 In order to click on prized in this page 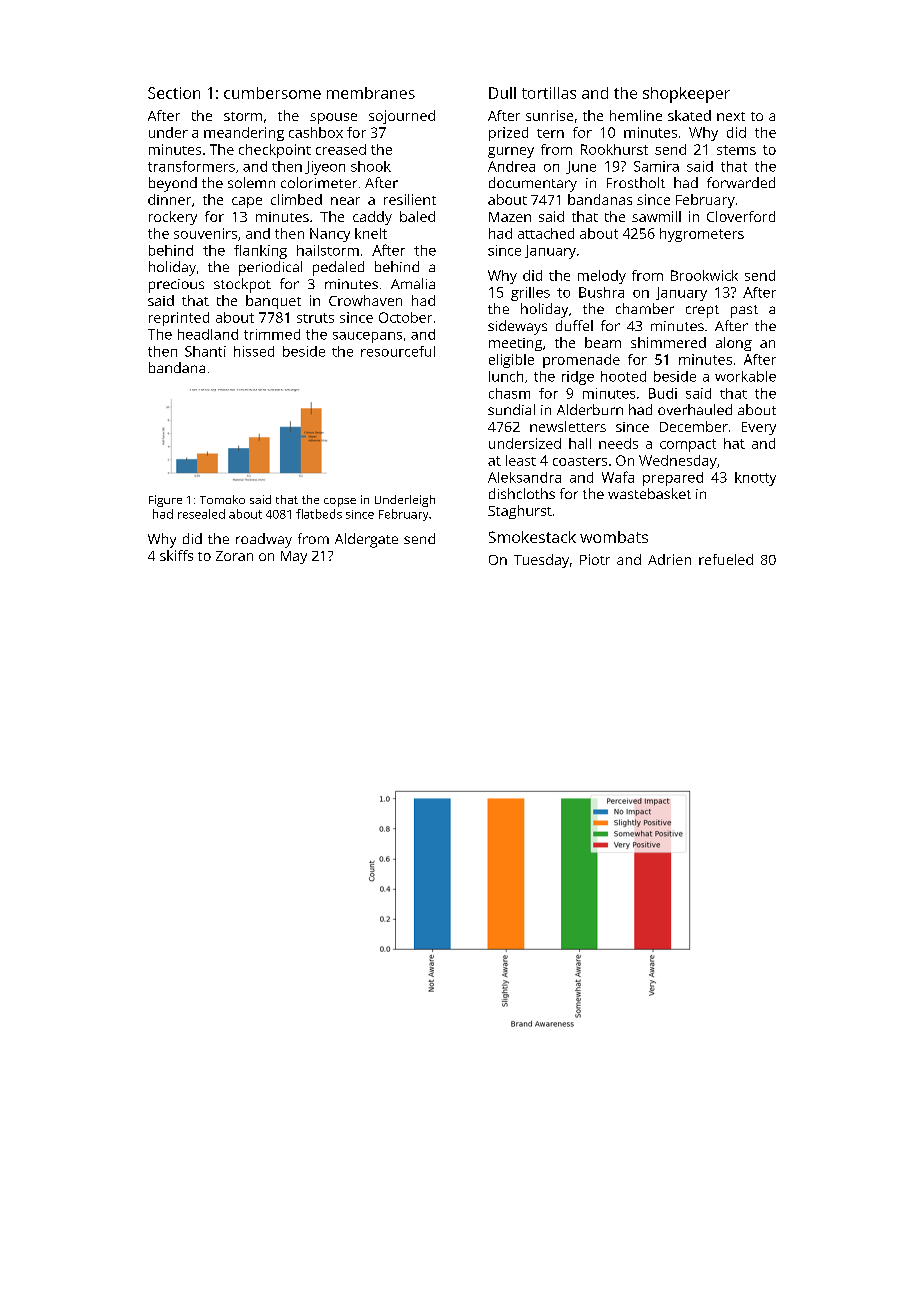, I will do `click(508, 134)`.
